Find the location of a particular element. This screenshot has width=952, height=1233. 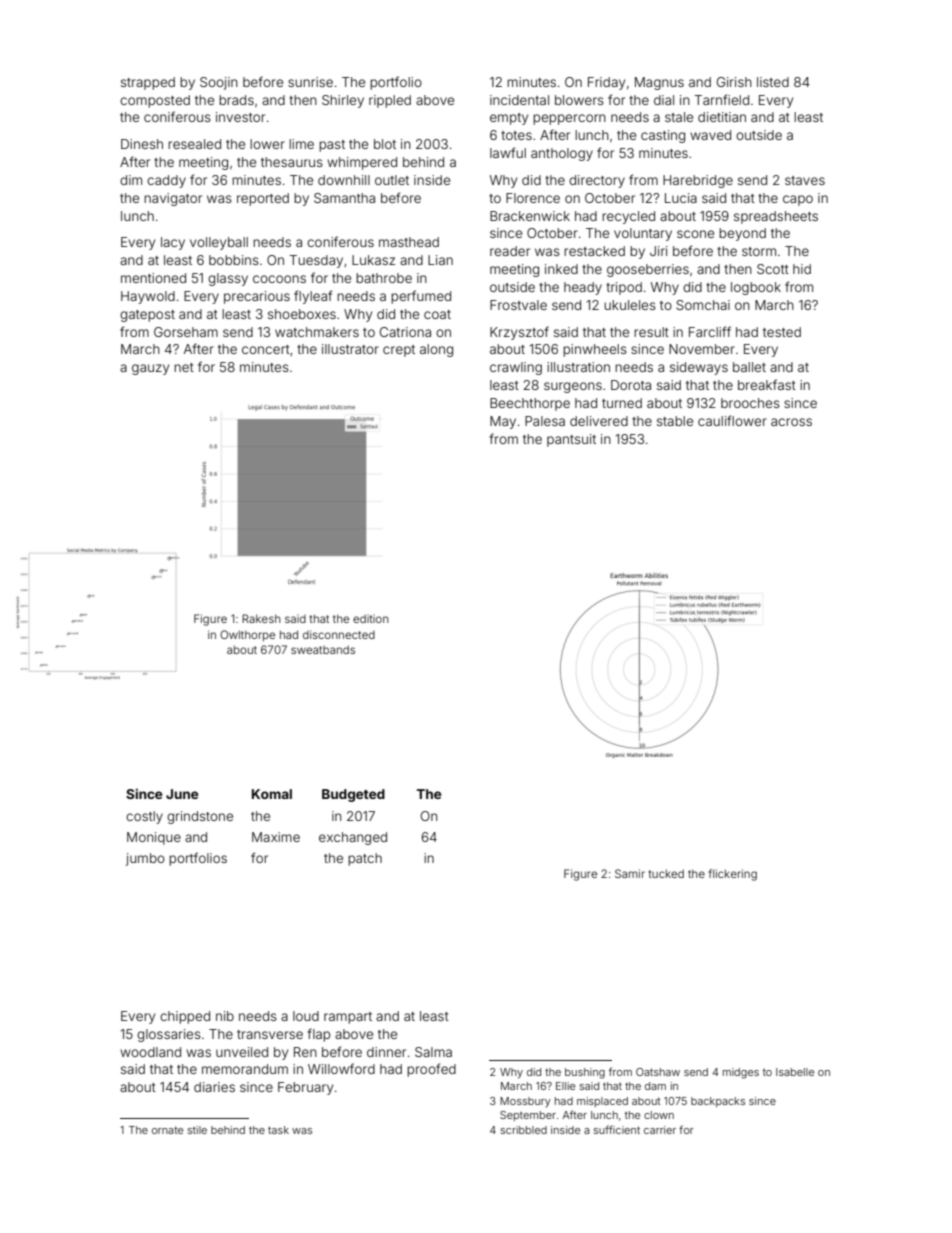

Beechthorpe is located at coordinates (530, 404).
